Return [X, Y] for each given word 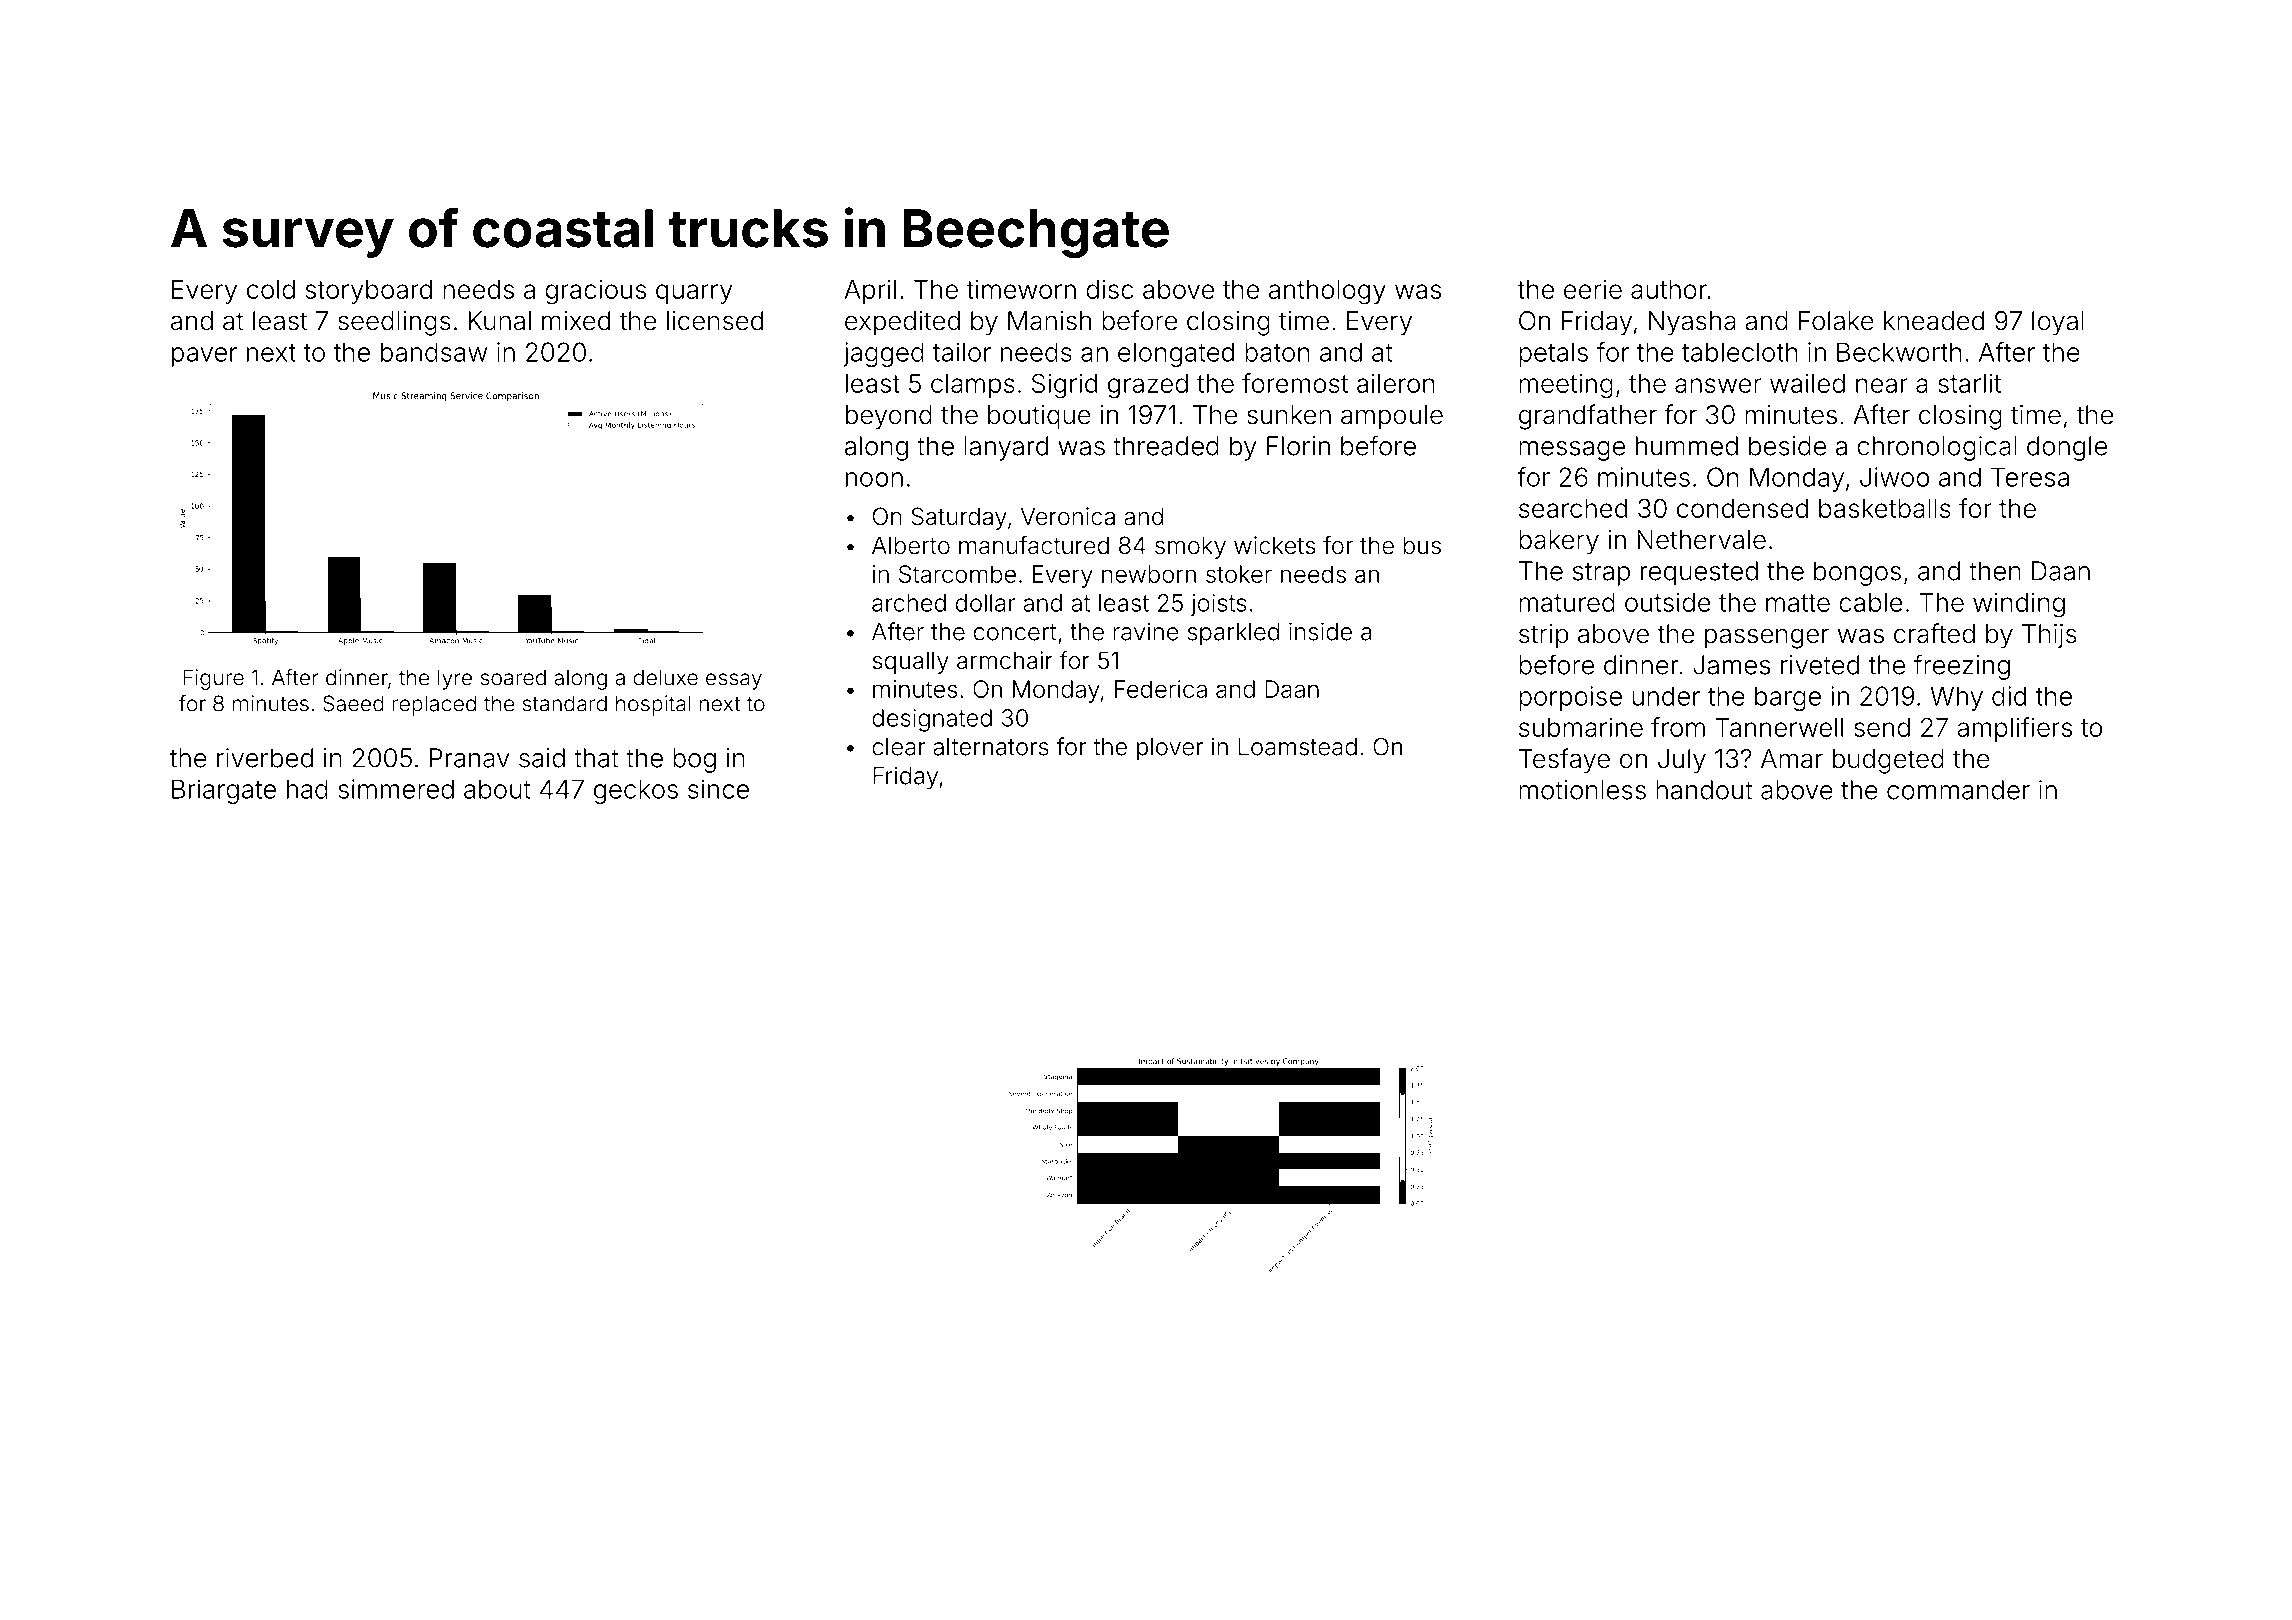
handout [1704, 790]
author [1669, 289]
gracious [595, 292]
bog [694, 760]
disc [1109, 289]
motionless [1582, 790]
